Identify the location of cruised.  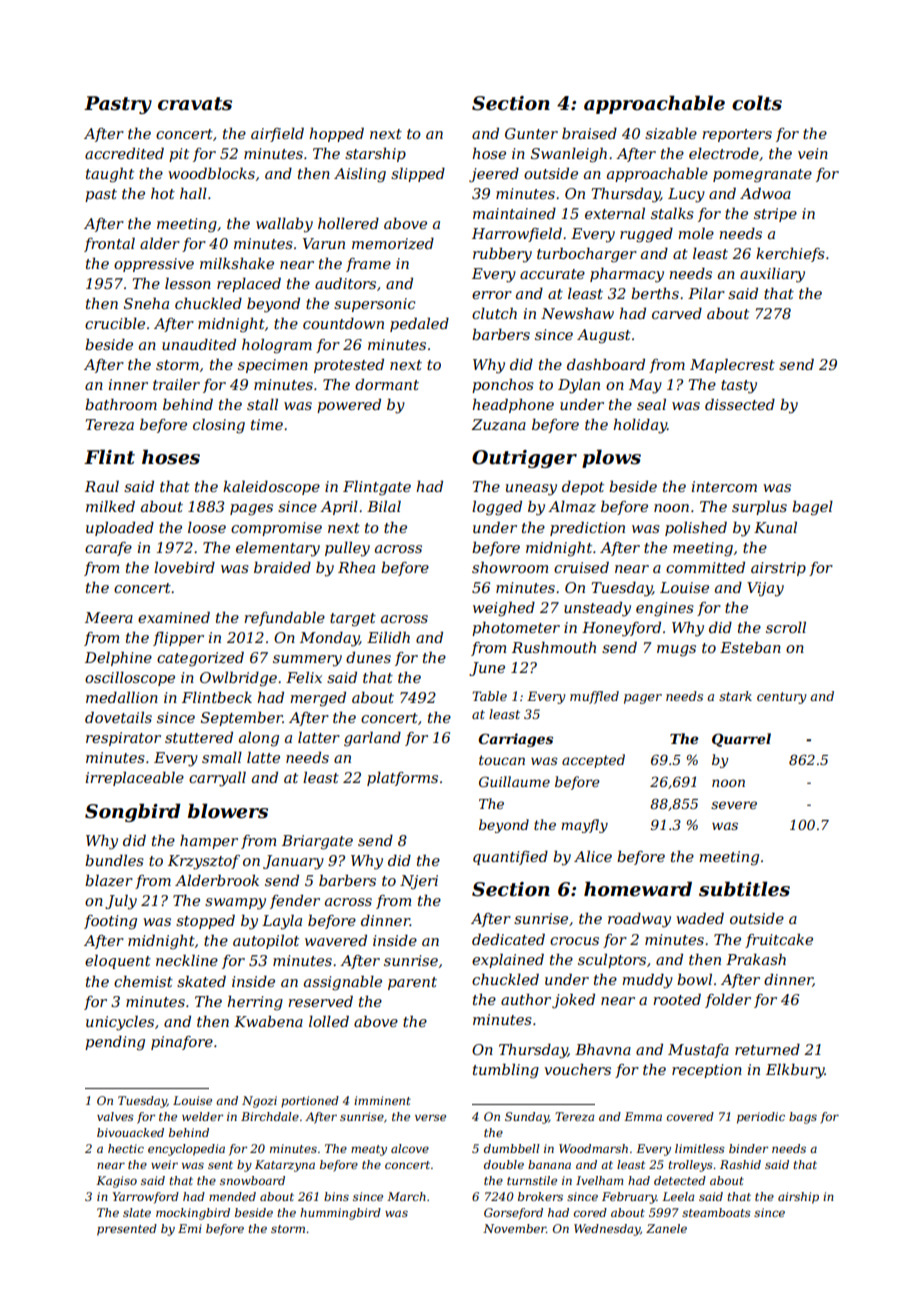
(581, 567).
